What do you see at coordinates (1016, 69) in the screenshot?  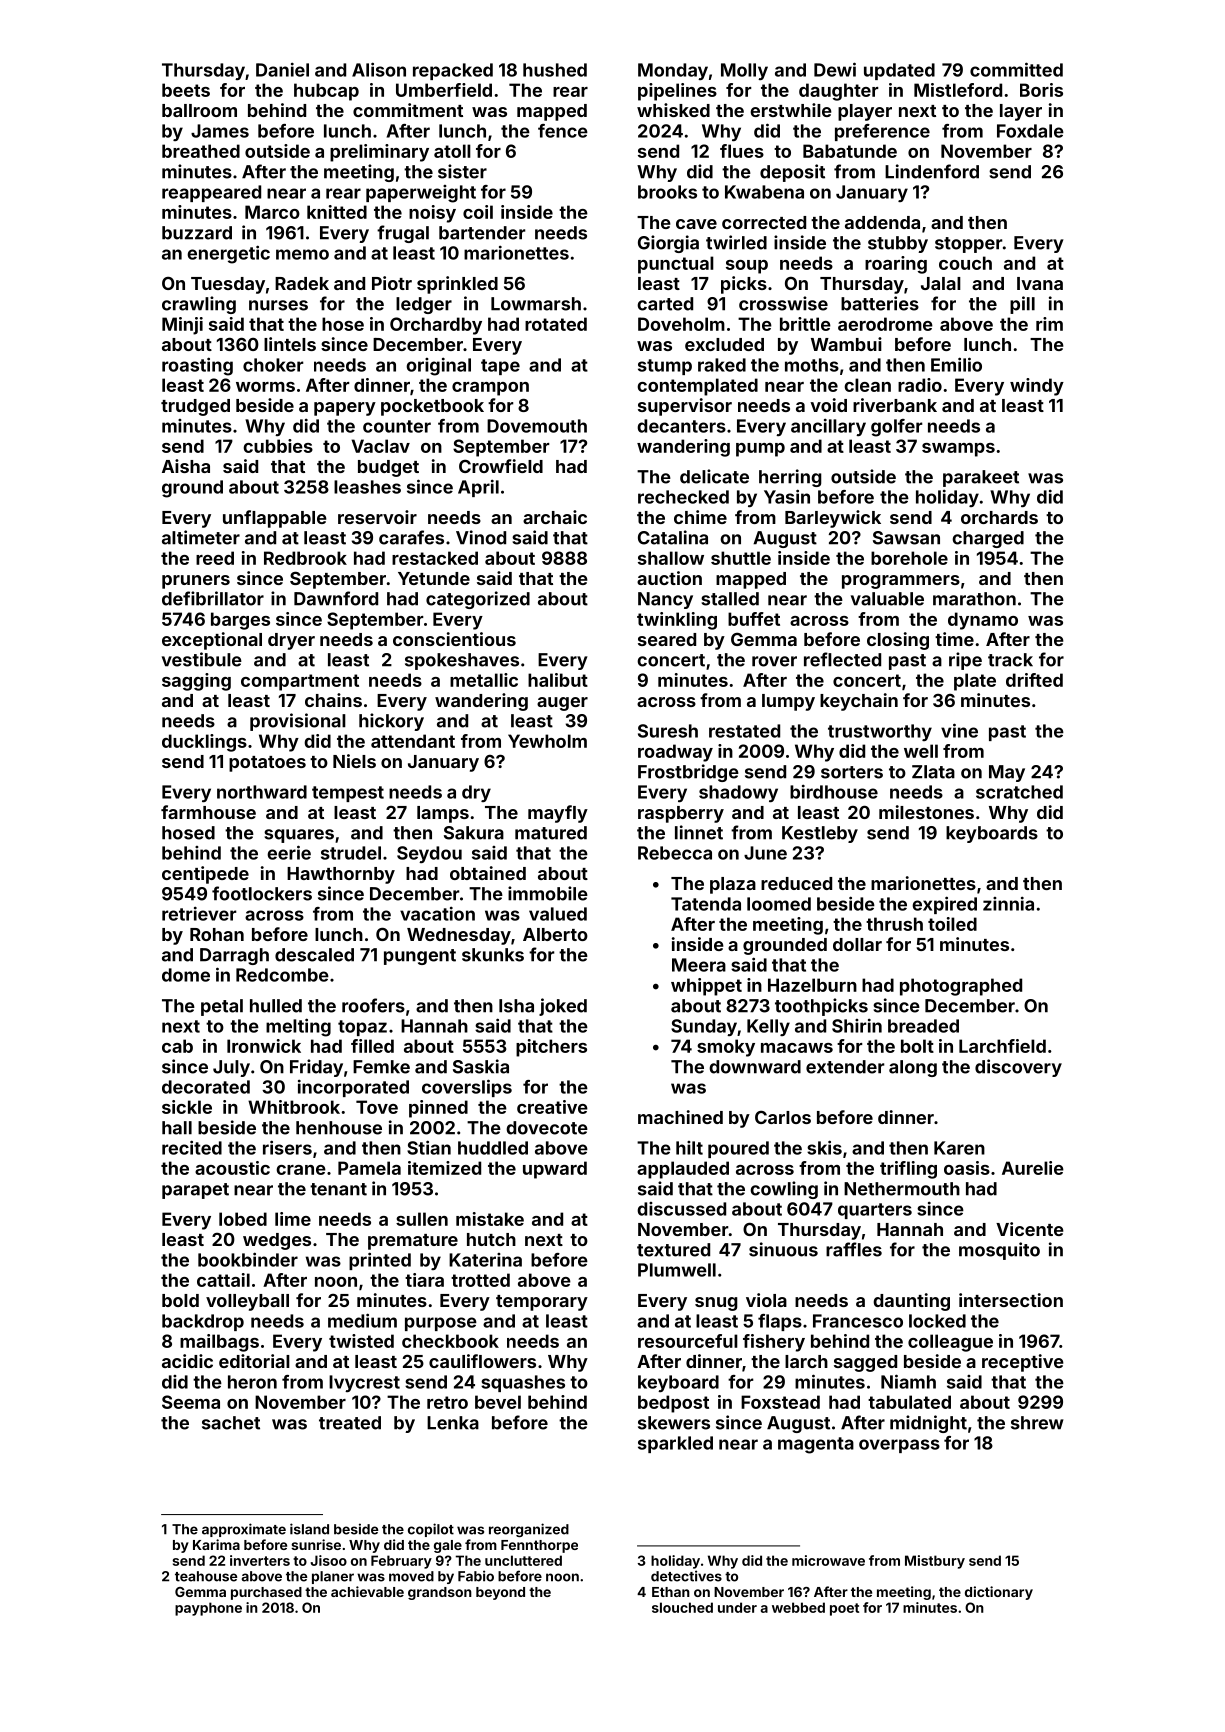 I see `committed` at bounding box center [1016, 69].
